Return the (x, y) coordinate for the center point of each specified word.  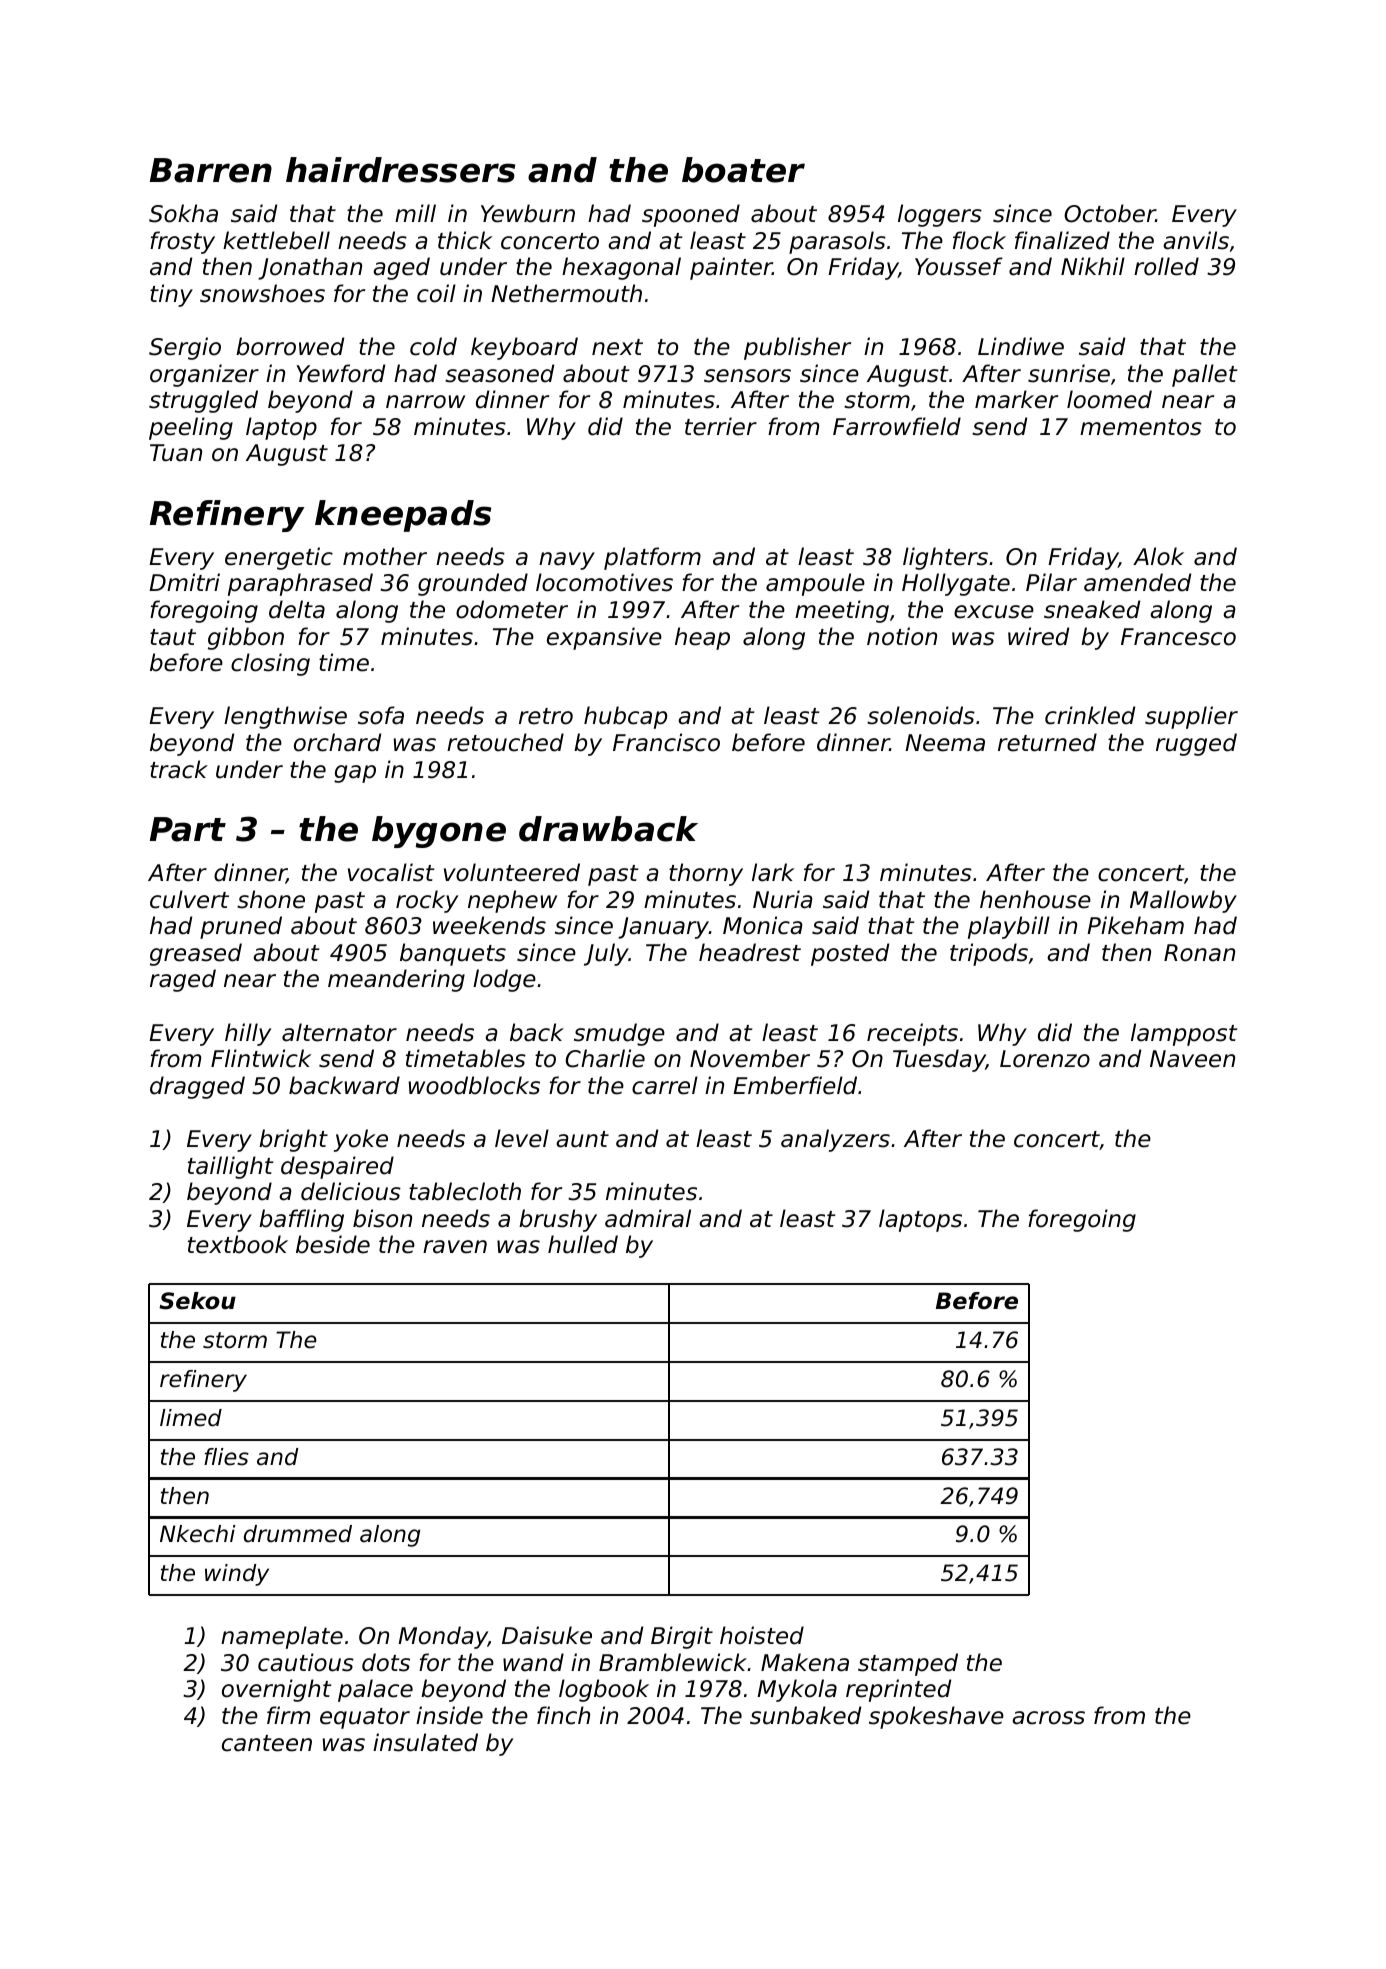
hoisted (762, 1635)
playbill (1009, 927)
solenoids (921, 715)
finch (563, 1715)
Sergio (185, 348)
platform (652, 558)
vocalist (391, 872)
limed (191, 1418)
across (1048, 1718)
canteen (267, 1743)
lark (773, 872)
